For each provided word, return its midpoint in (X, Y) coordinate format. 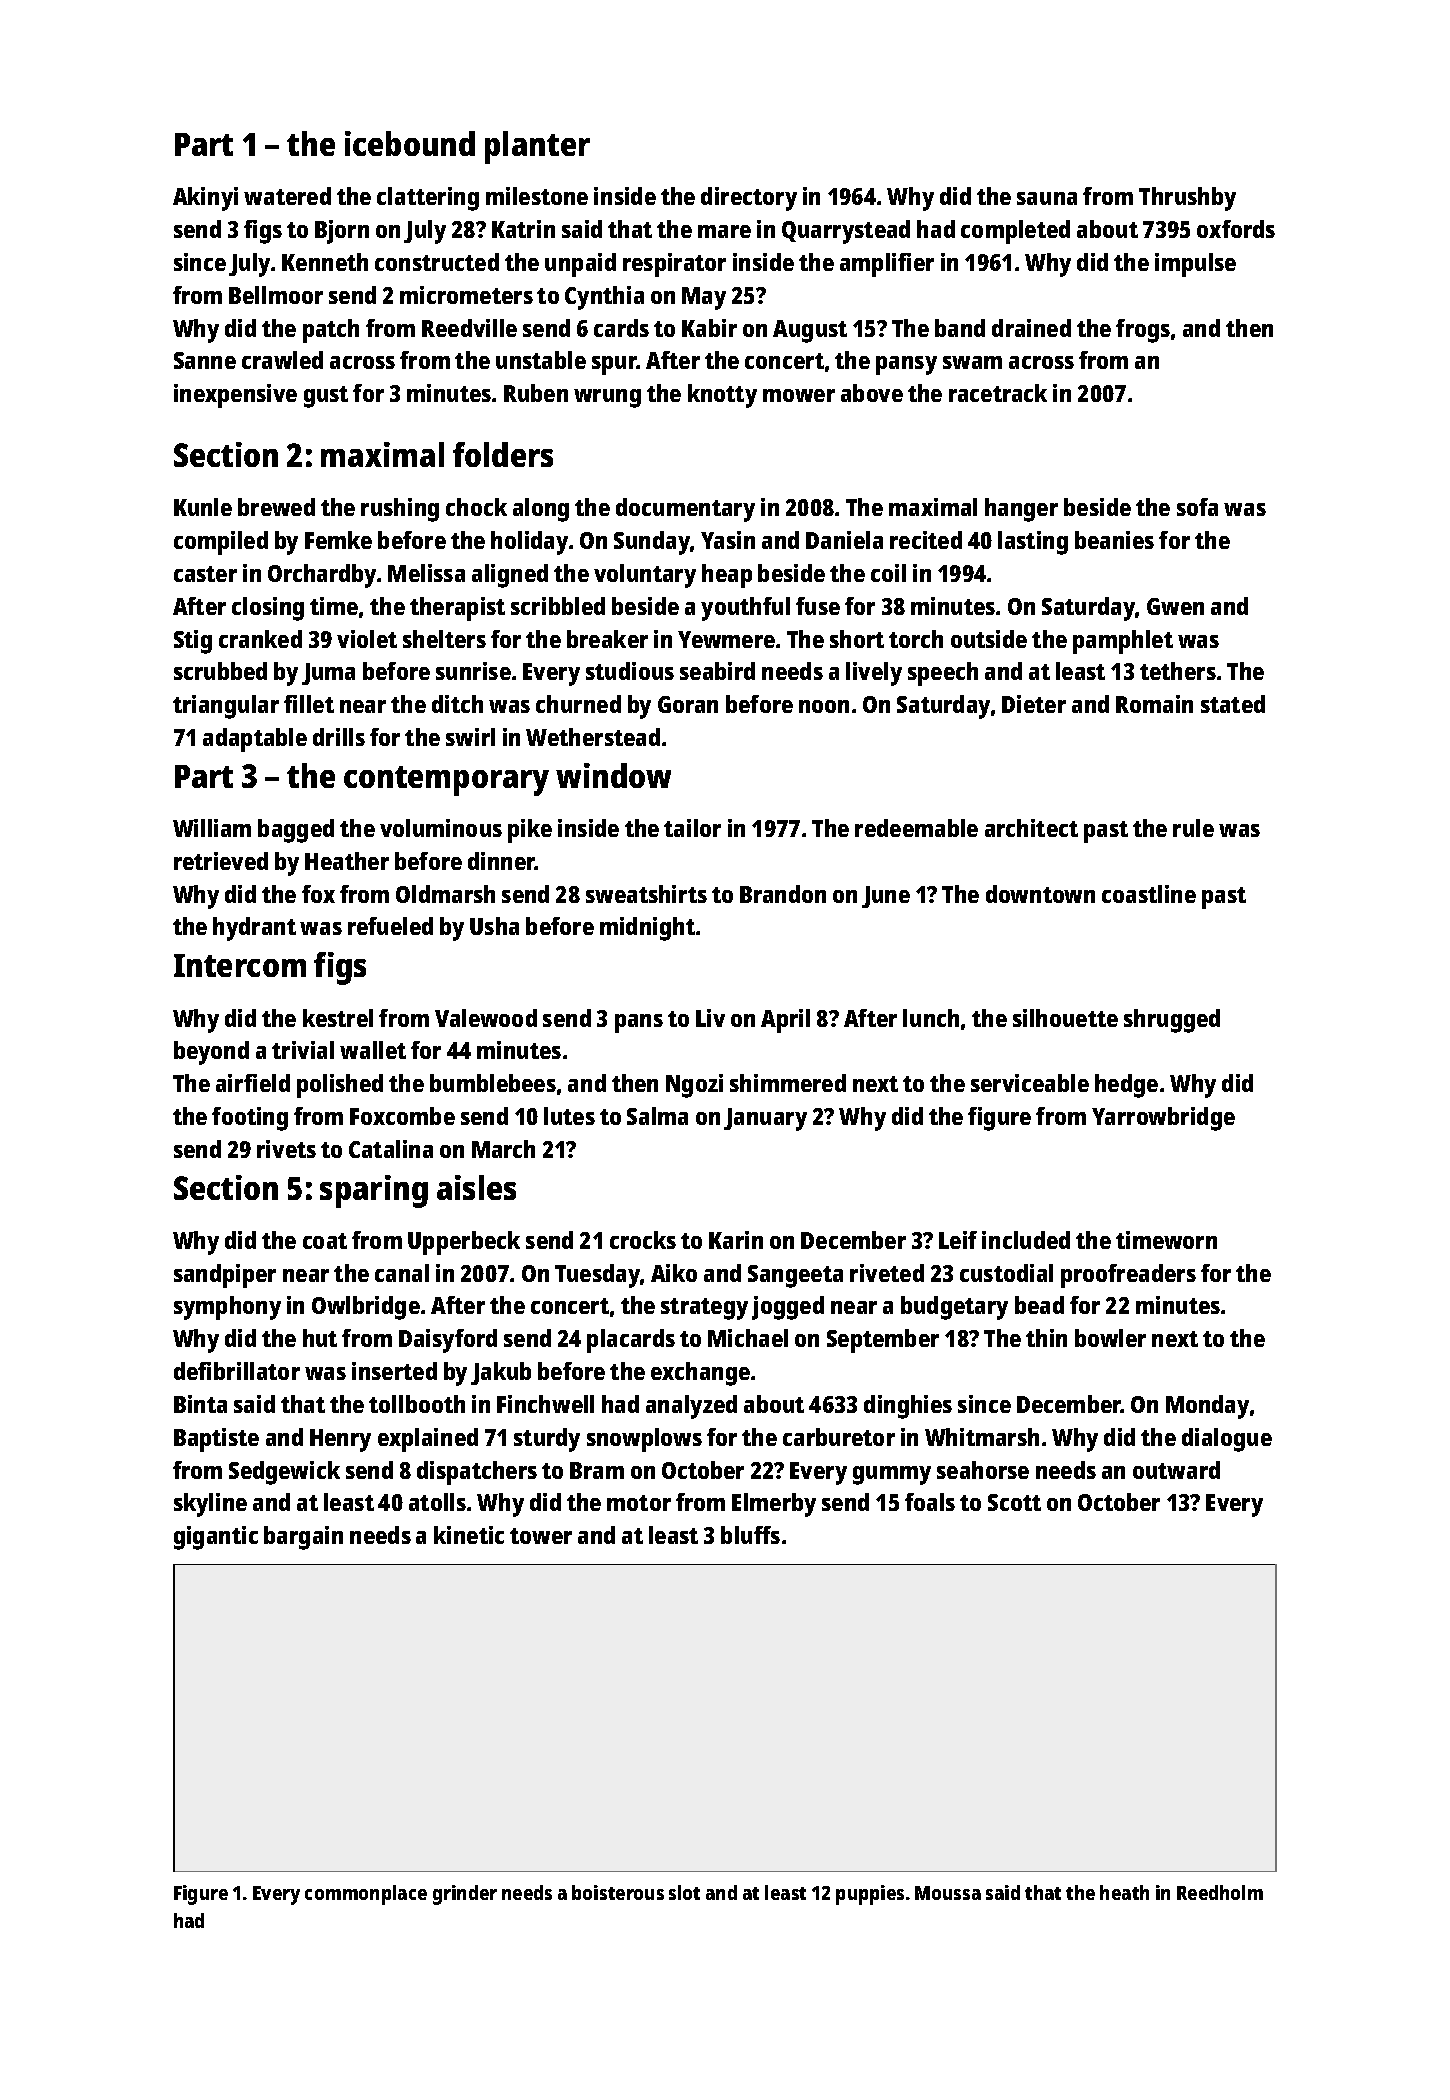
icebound (410, 143)
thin (1046, 1338)
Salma (657, 1116)
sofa (1197, 507)
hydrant (254, 929)
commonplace (366, 1895)
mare (724, 231)
